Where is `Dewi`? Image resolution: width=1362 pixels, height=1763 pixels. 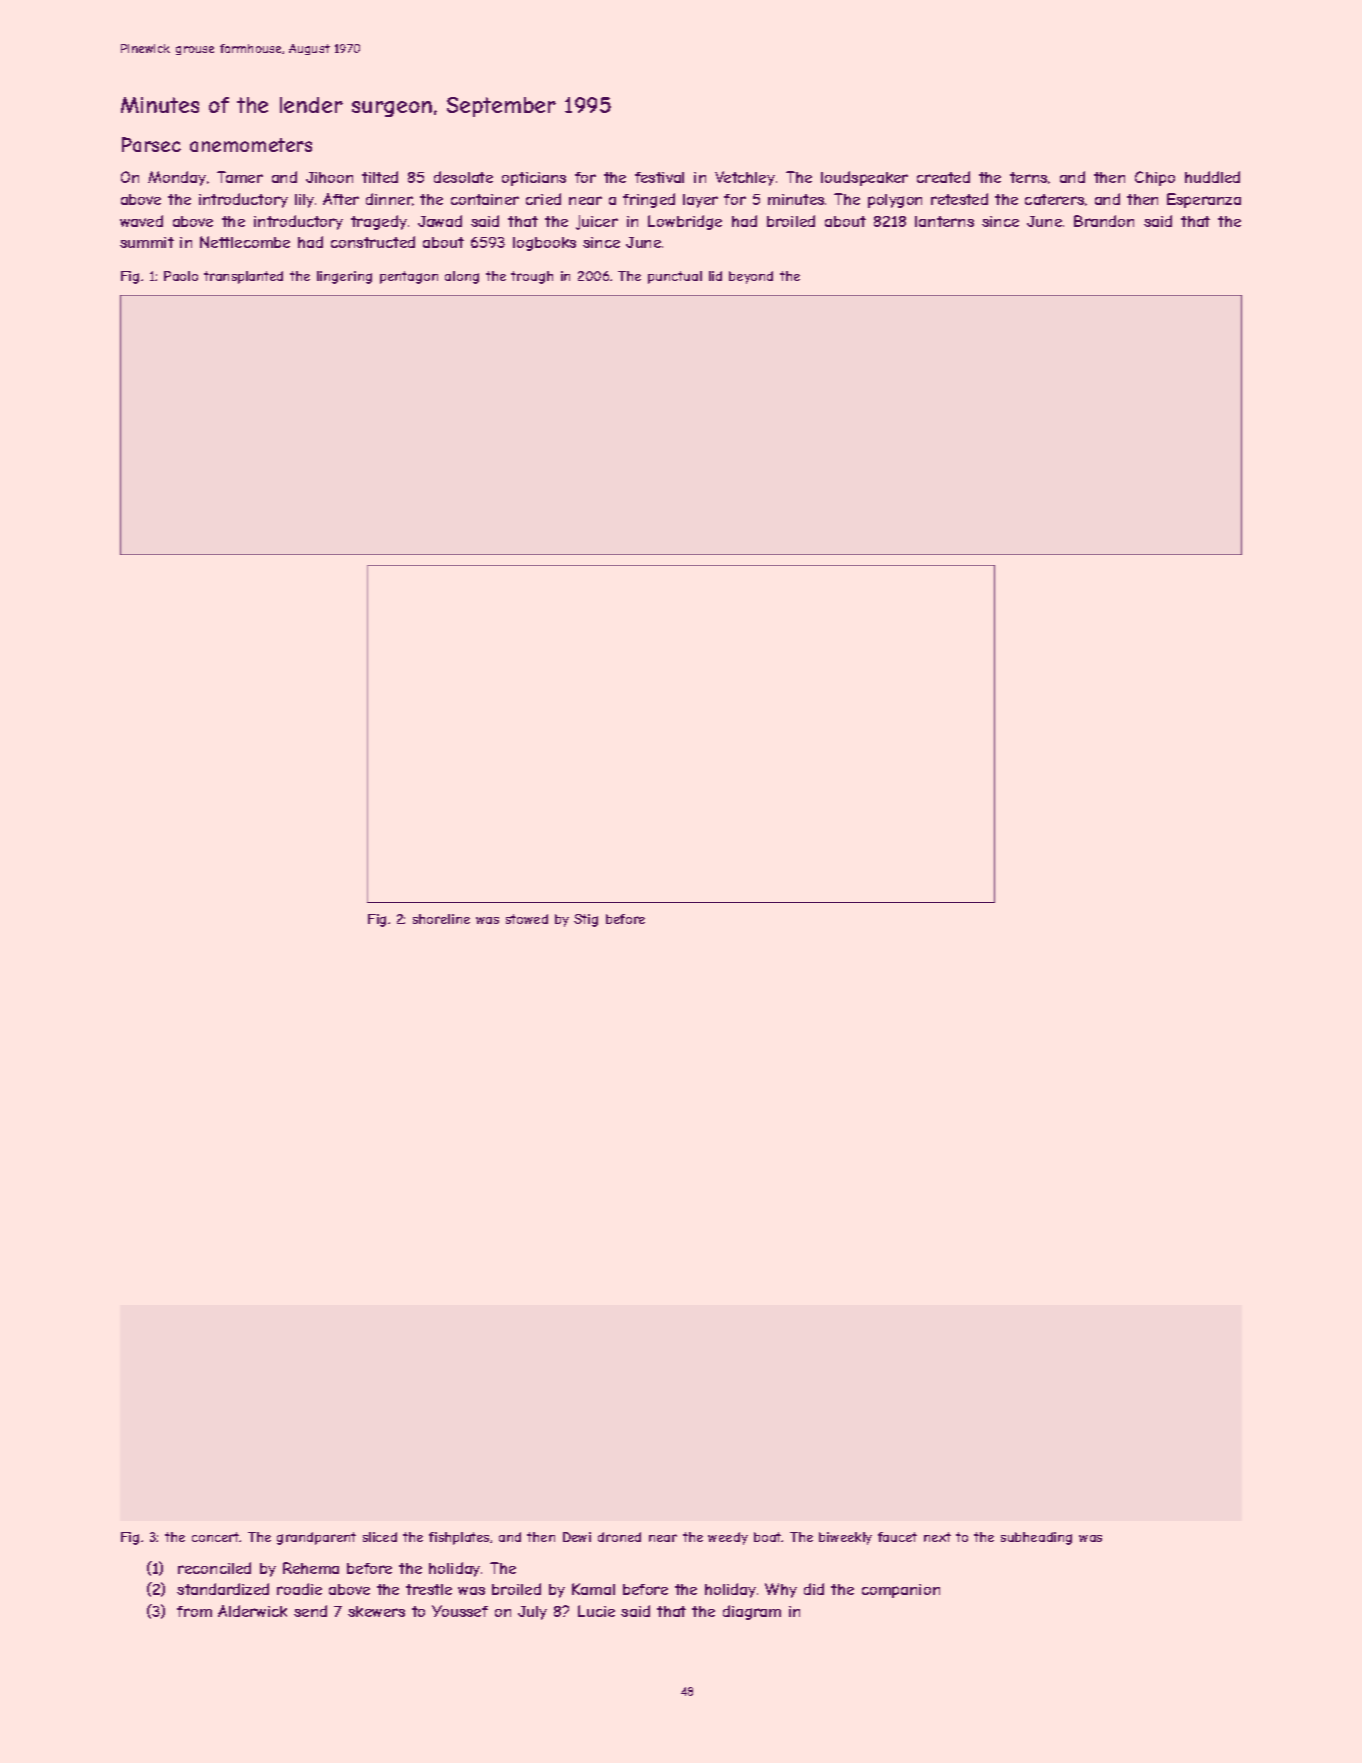
Dewi is located at coordinates (577, 1537).
